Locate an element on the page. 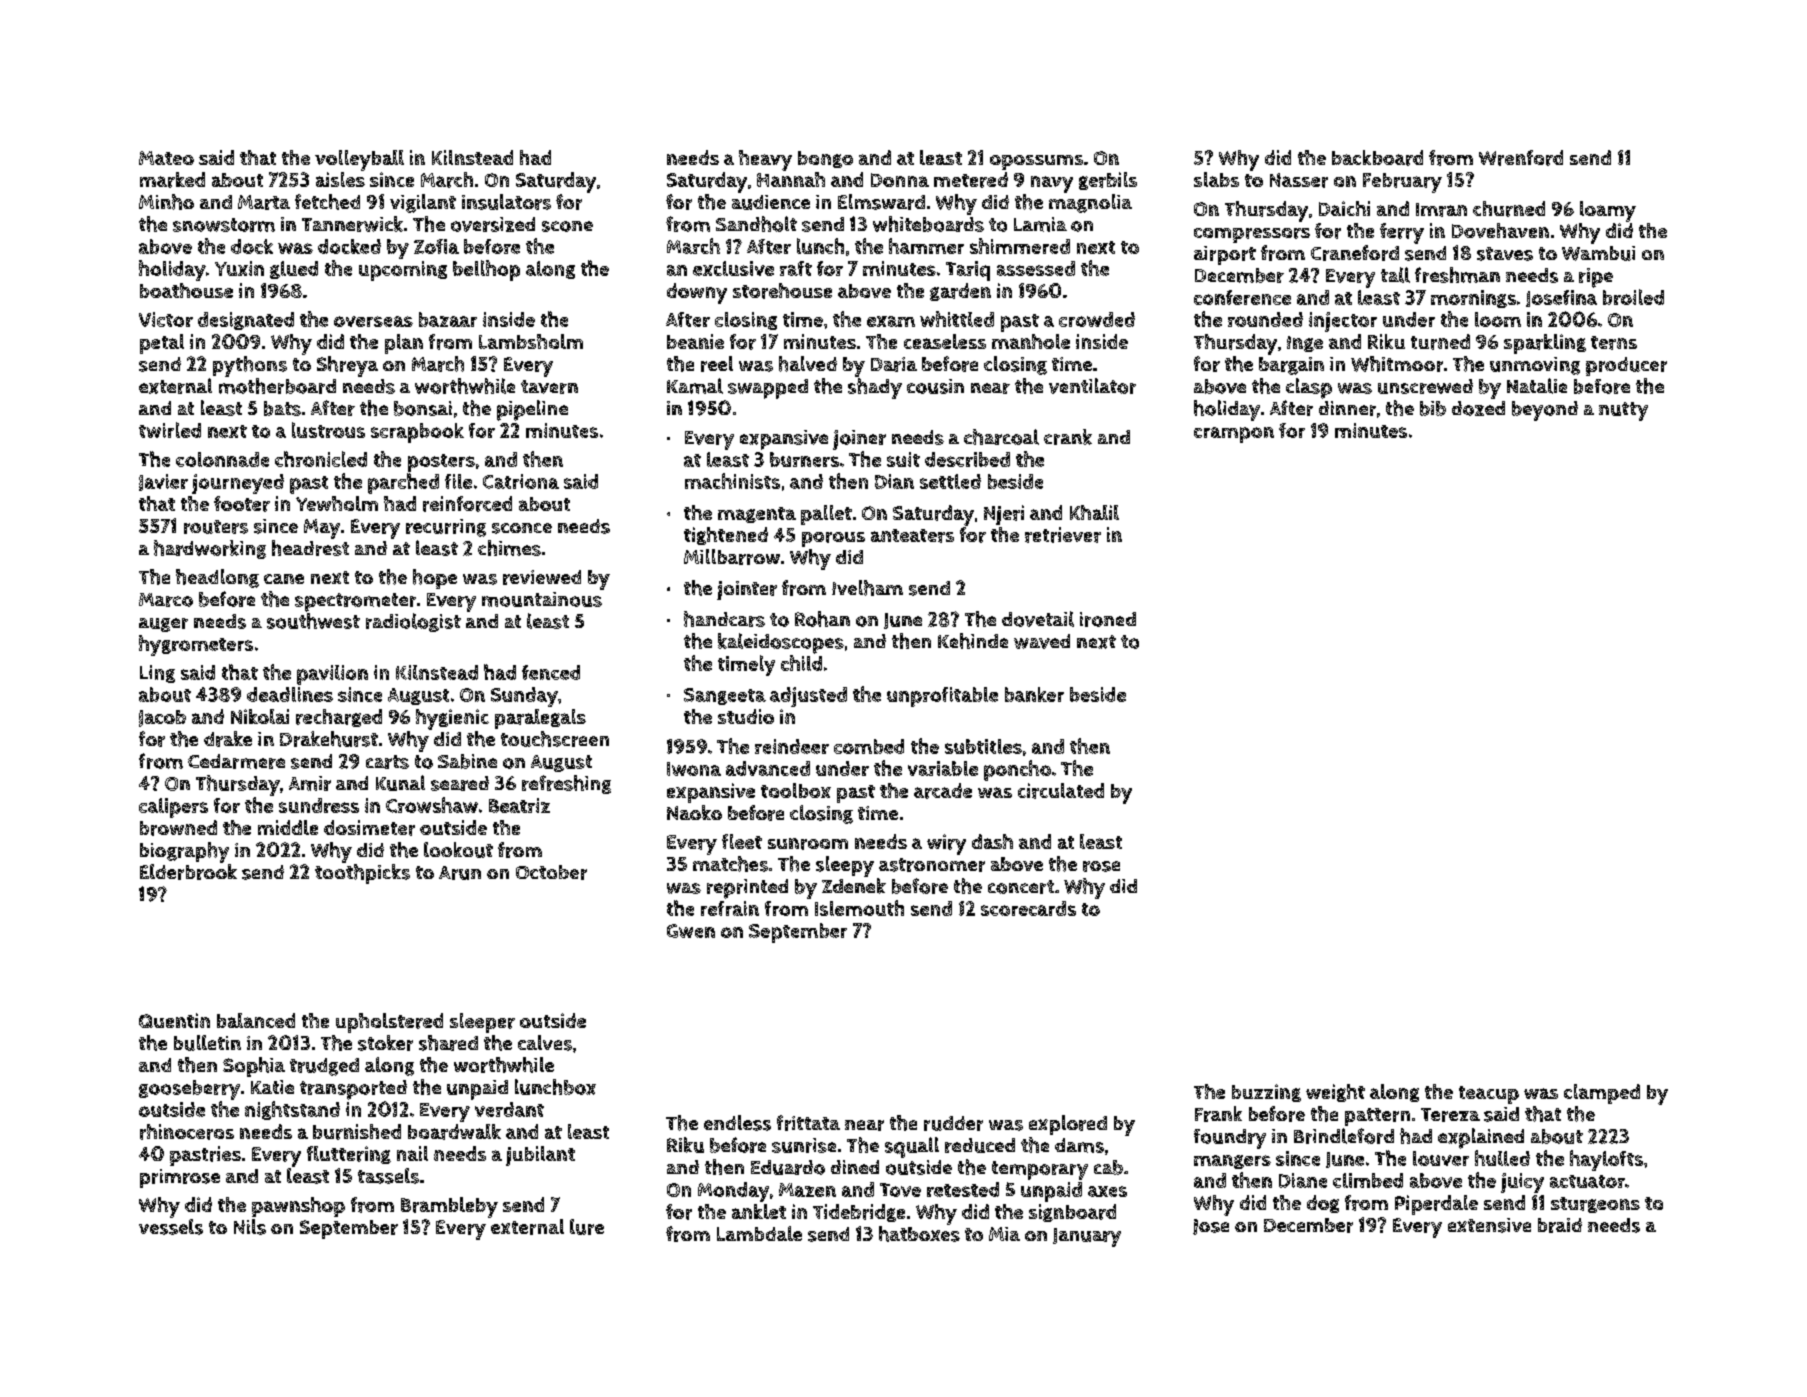 This image has height=1397, width=1807. rhinoceros is located at coordinates (187, 1132).
